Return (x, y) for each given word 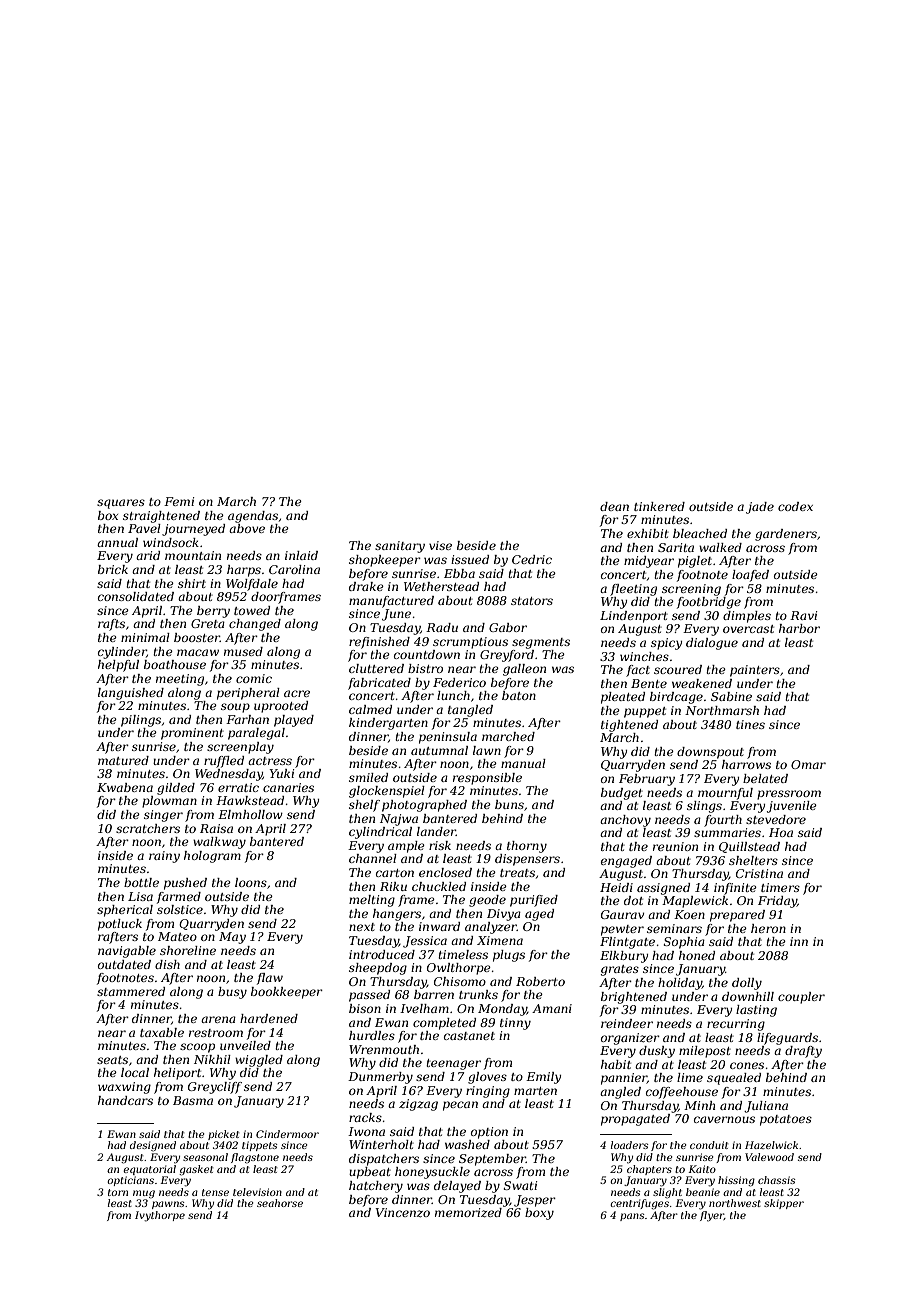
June (396, 615)
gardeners (786, 535)
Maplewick (695, 902)
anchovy (625, 821)
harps (244, 571)
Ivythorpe (160, 1216)
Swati (520, 1185)
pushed (185, 884)
